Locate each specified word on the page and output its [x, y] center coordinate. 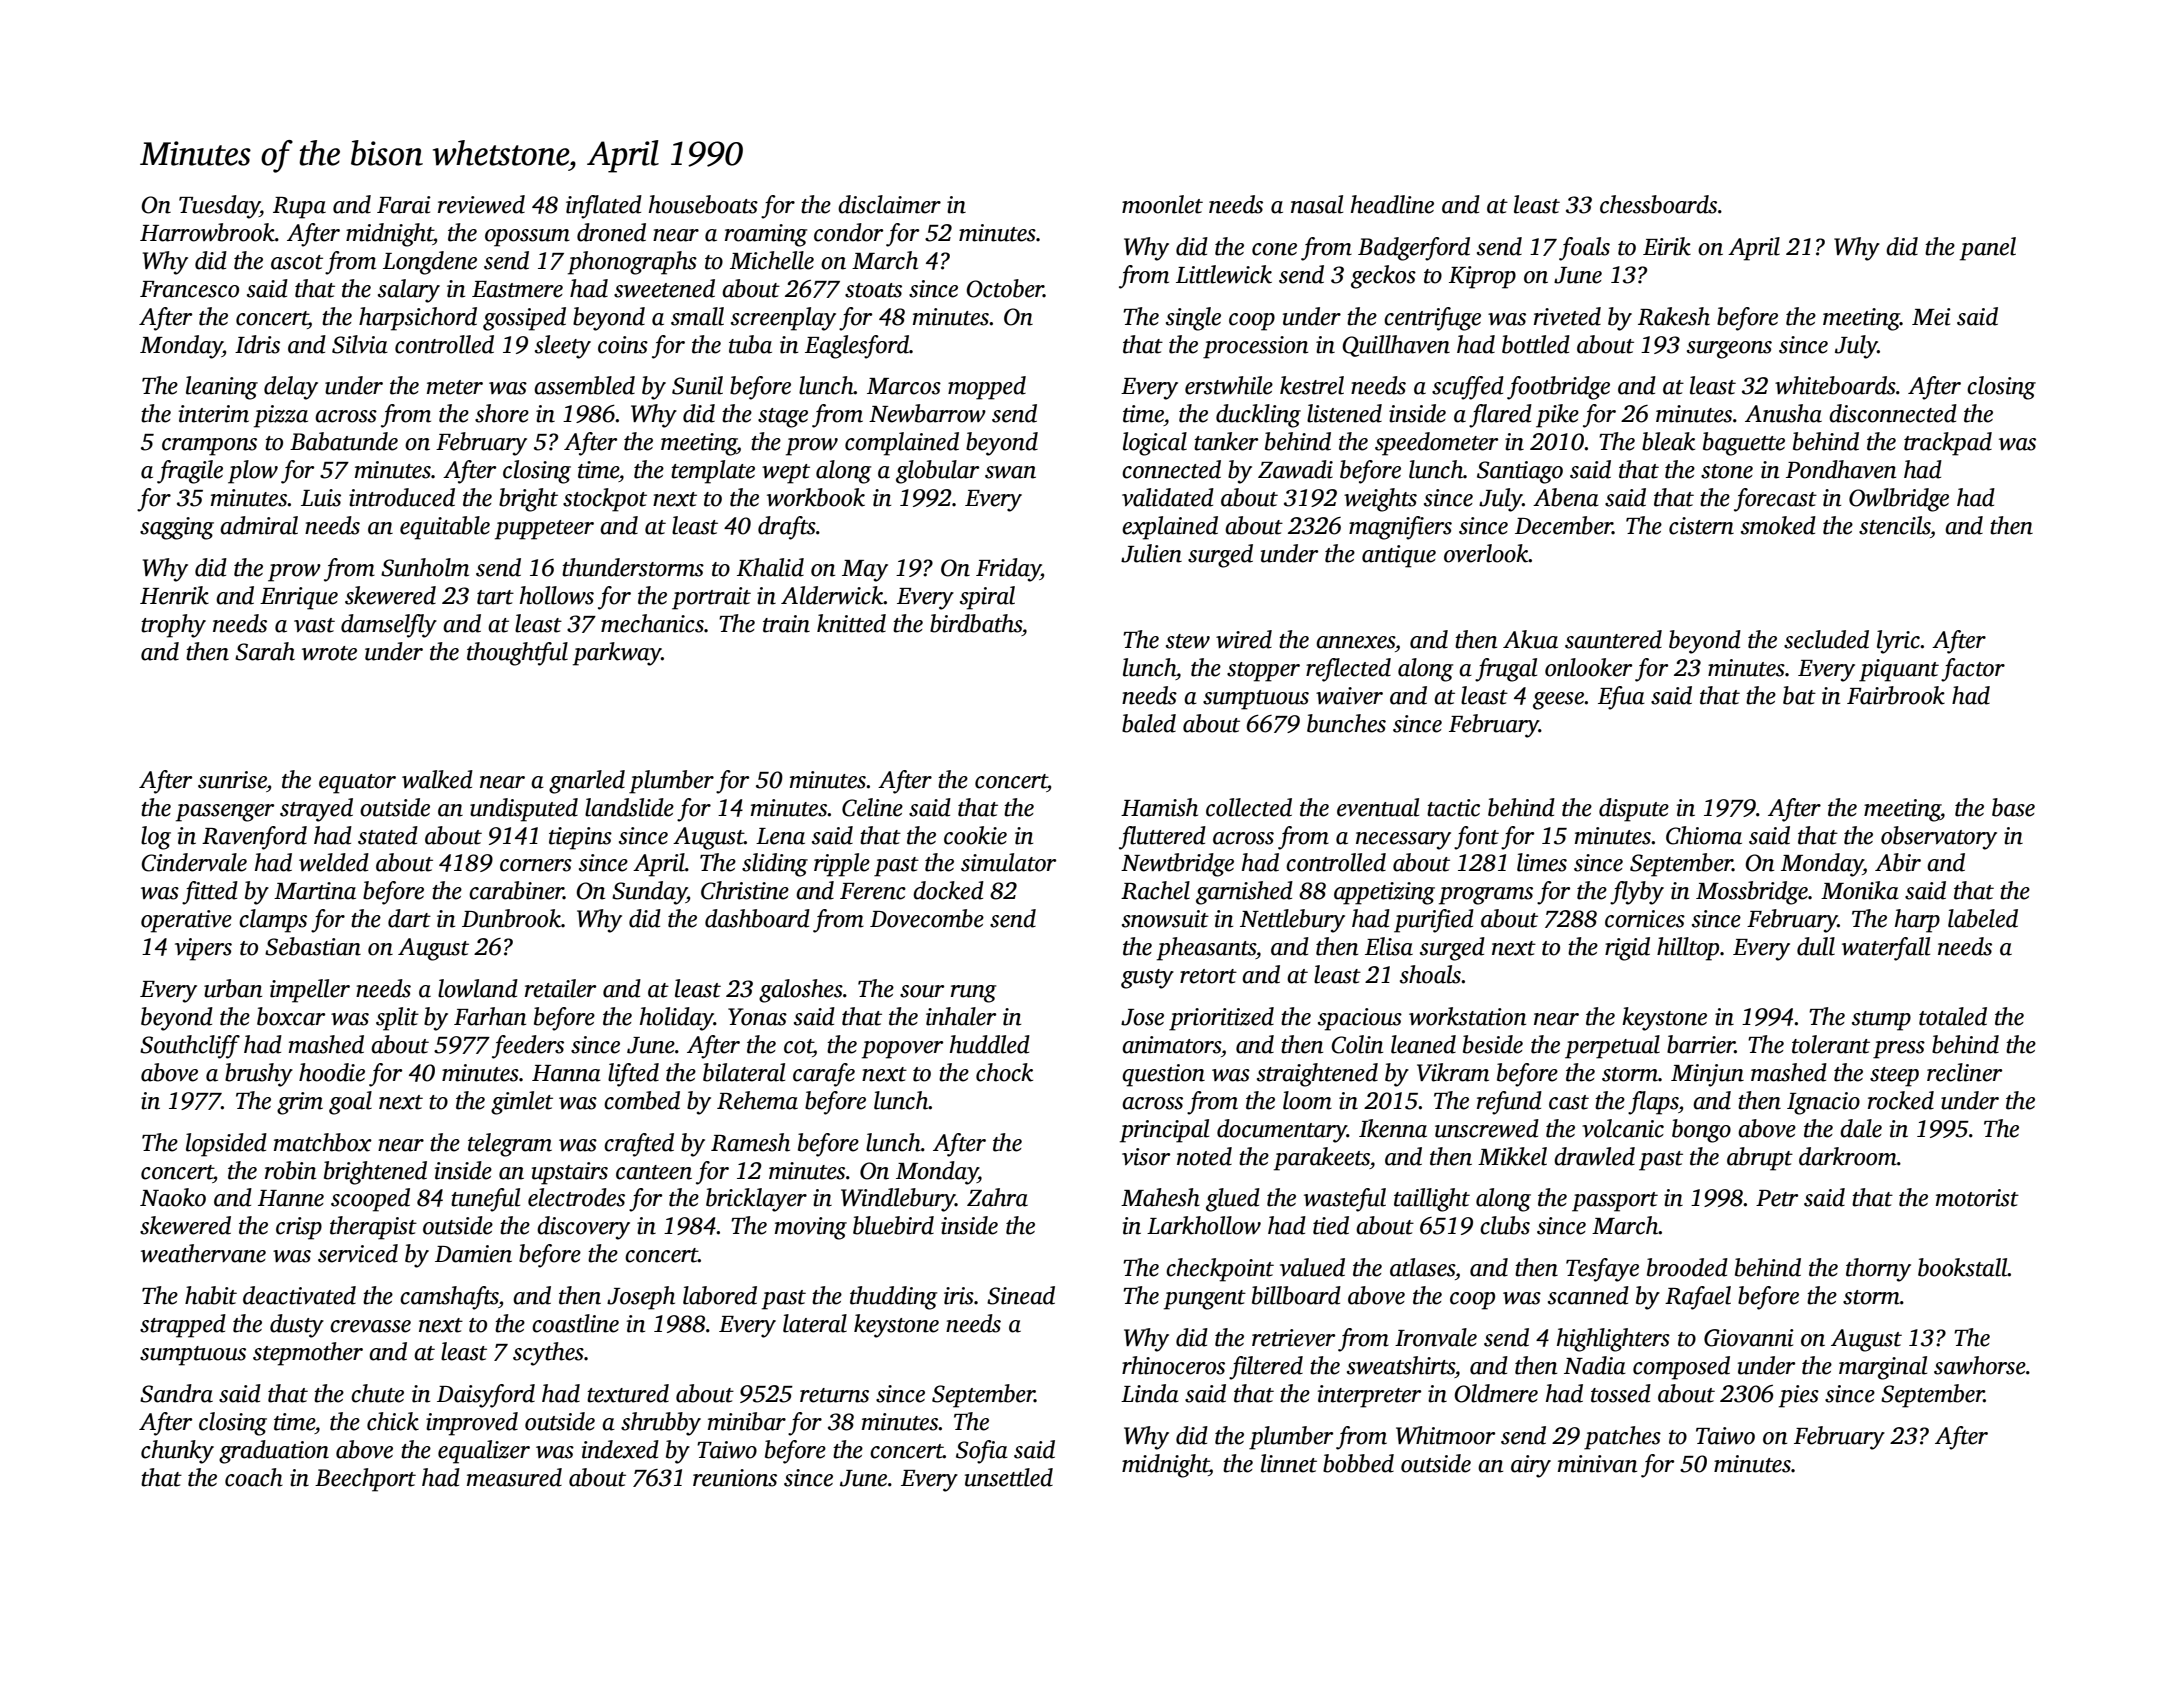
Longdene [430, 263]
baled [1149, 723]
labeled [1983, 918]
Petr [1777, 1198]
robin [290, 1170]
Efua [1621, 698]
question [1163, 1075]
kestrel [1312, 385]
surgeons [1729, 350]
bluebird [893, 1225]
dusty [297, 1326]
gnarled [587, 782]
